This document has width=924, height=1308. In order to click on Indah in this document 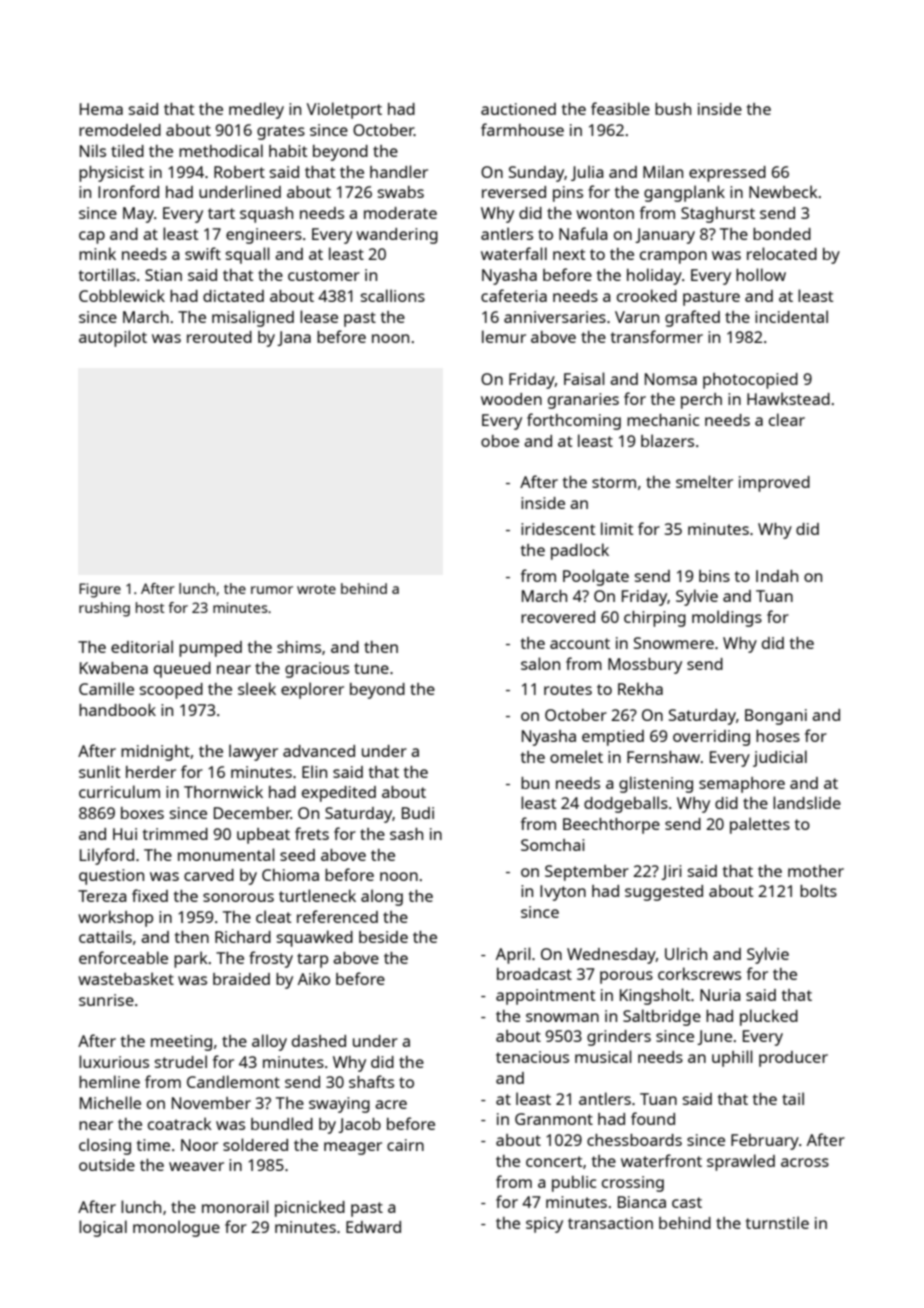, I will do `click(777, 576)`.
